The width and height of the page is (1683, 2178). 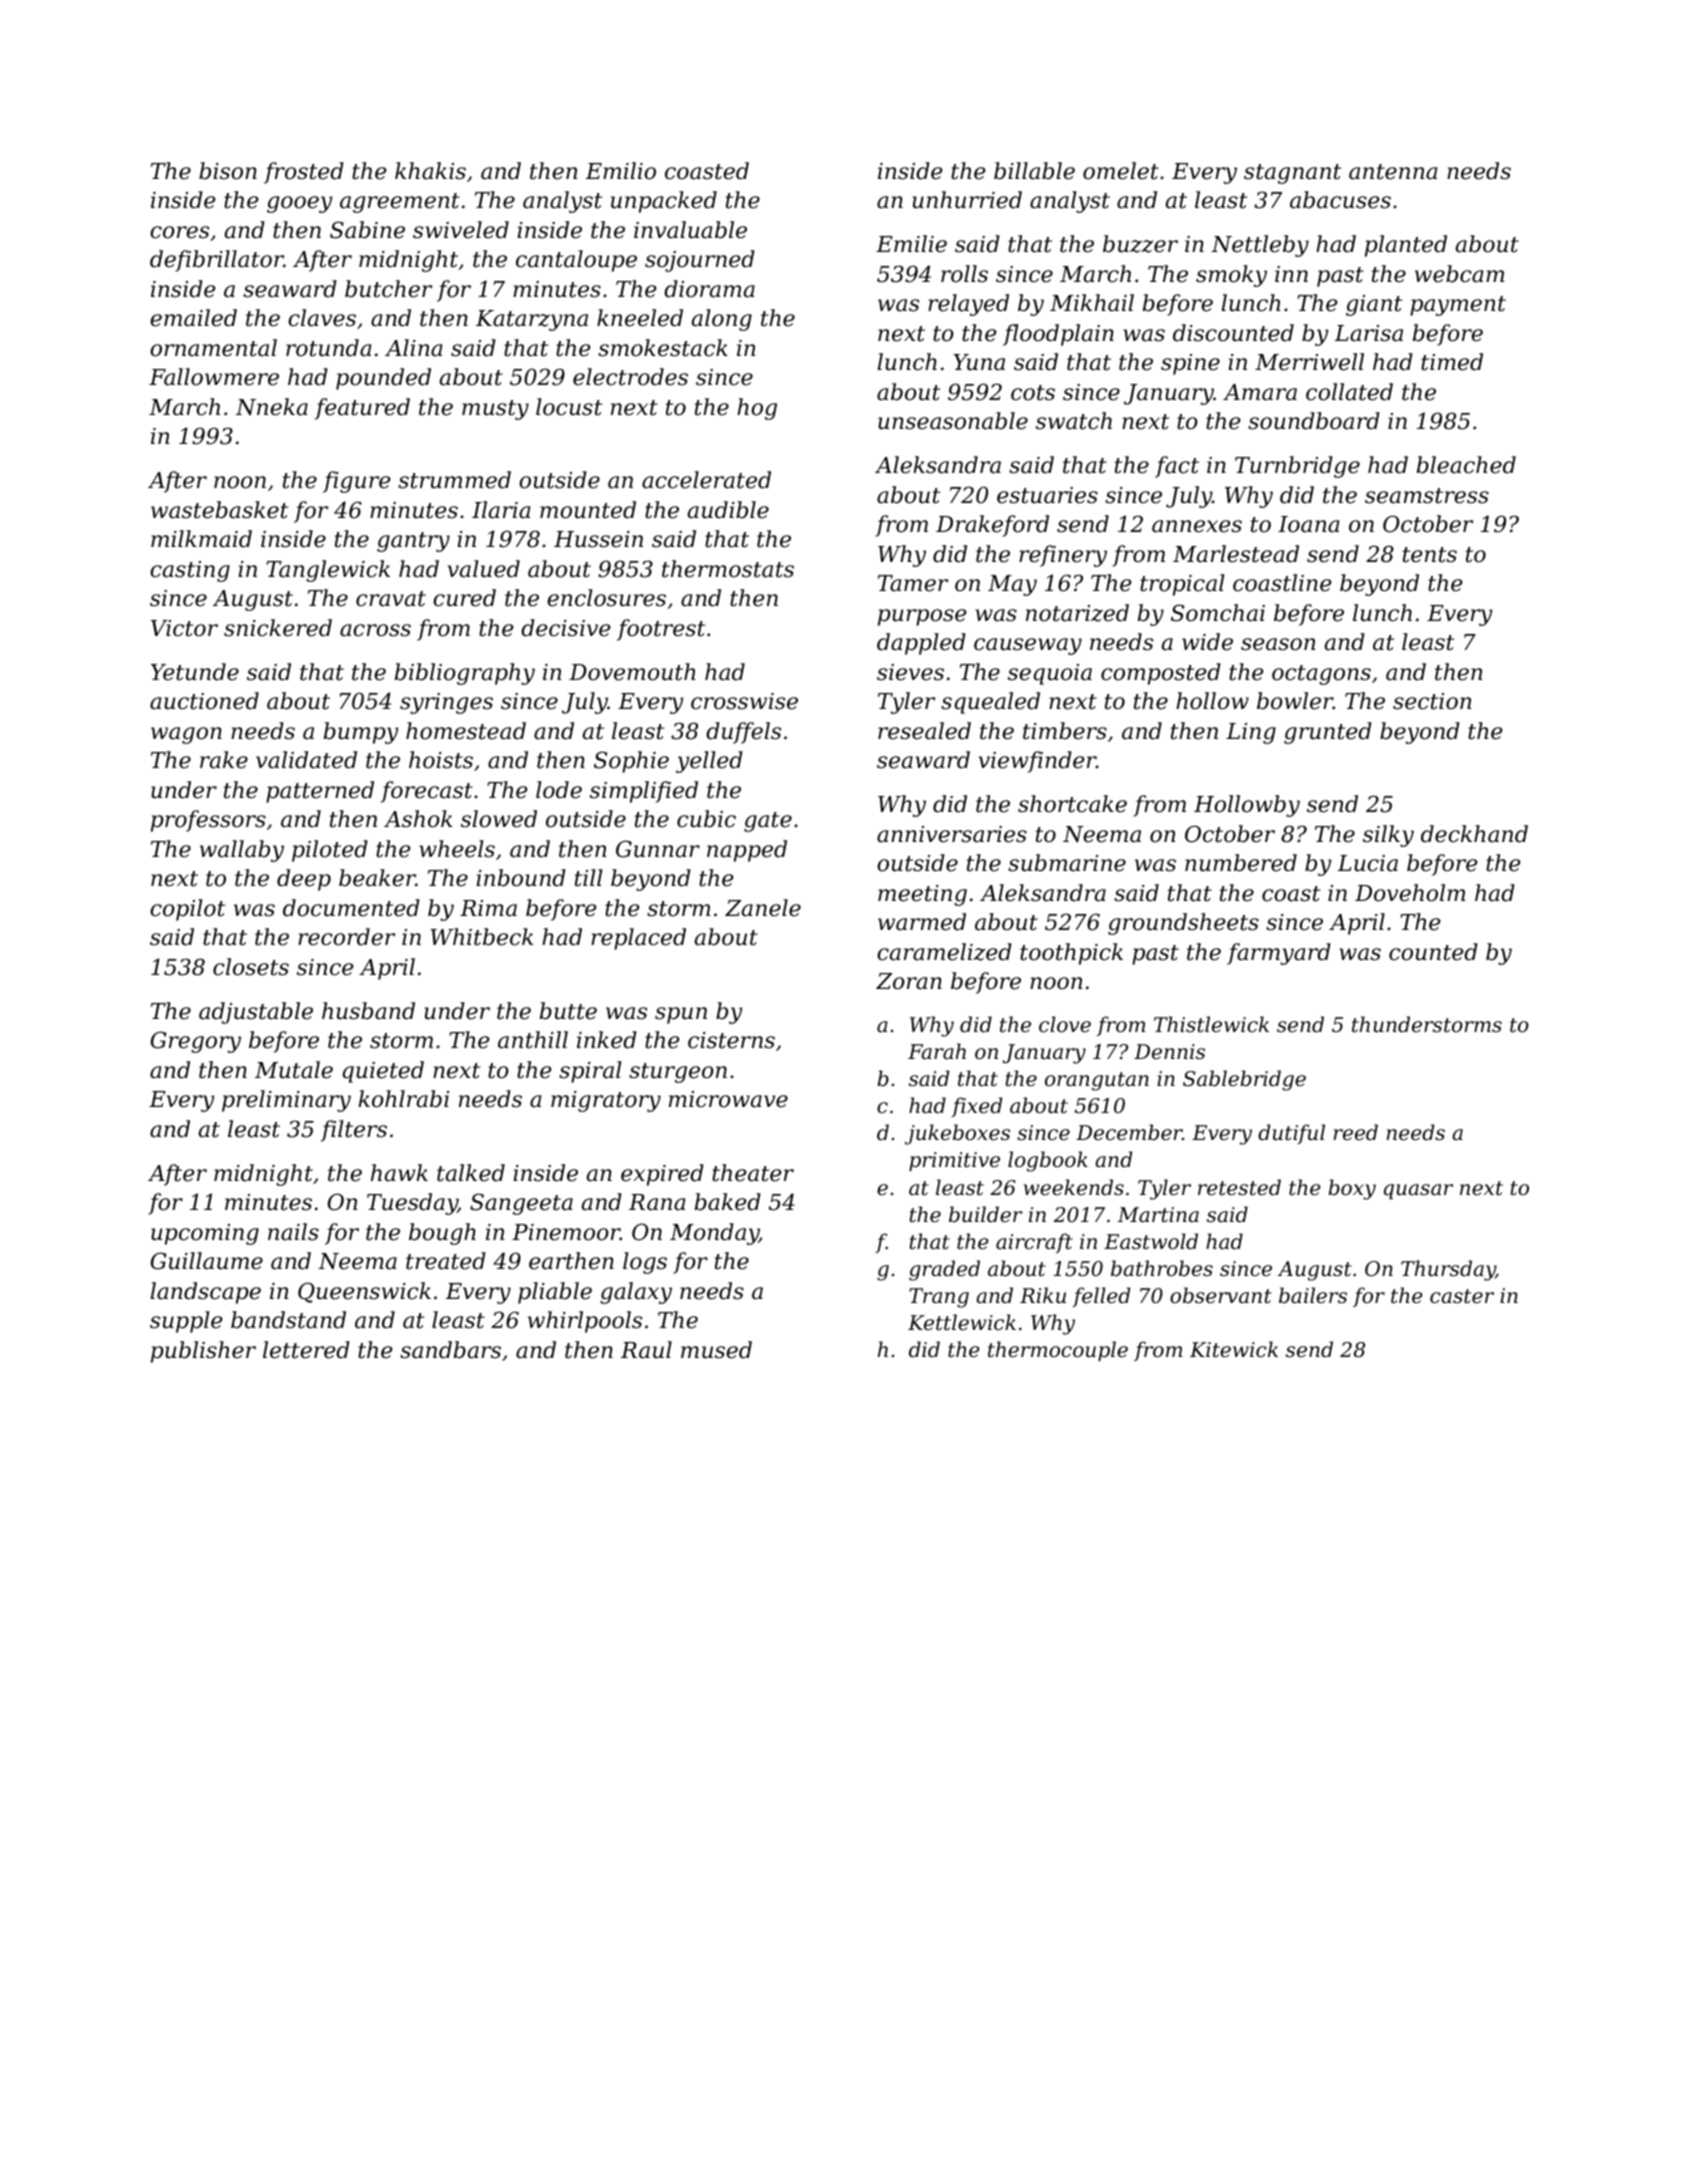 I want to click on Doveholm, so click(x=1410, y=893).
